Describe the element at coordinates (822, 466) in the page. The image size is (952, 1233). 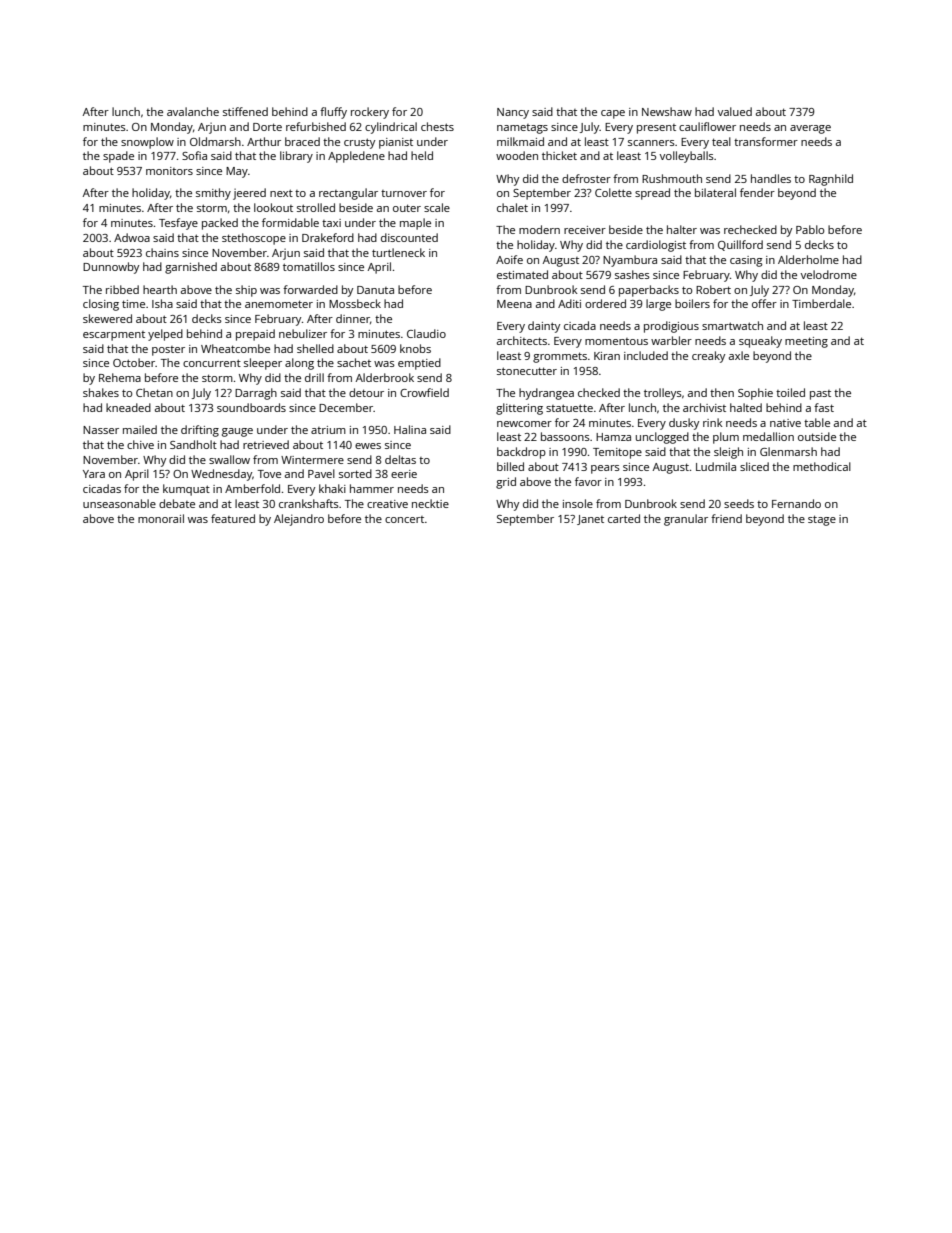
I see `methodical` at that location.
